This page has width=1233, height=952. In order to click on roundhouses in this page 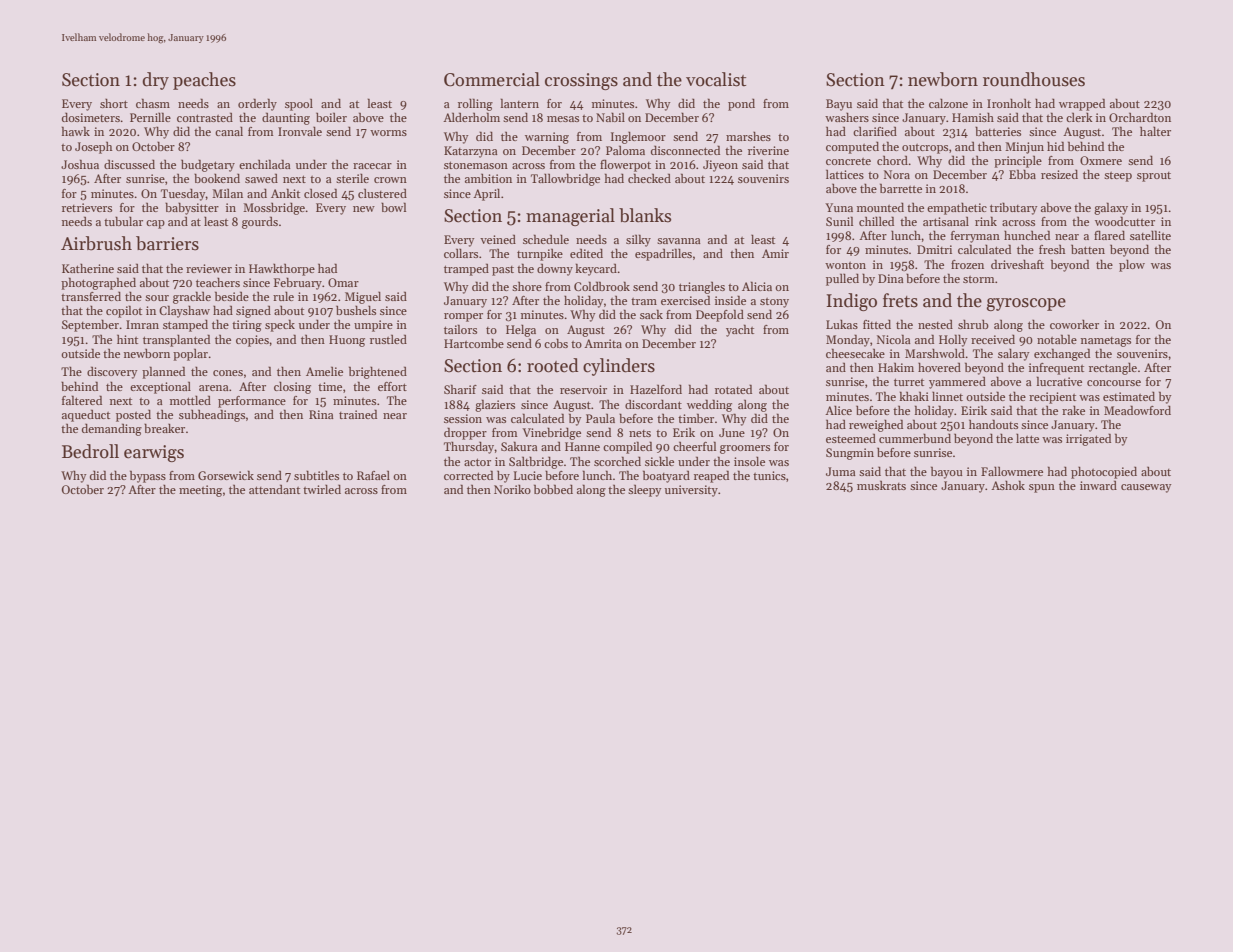, I will do `click(1034, 79)`.
